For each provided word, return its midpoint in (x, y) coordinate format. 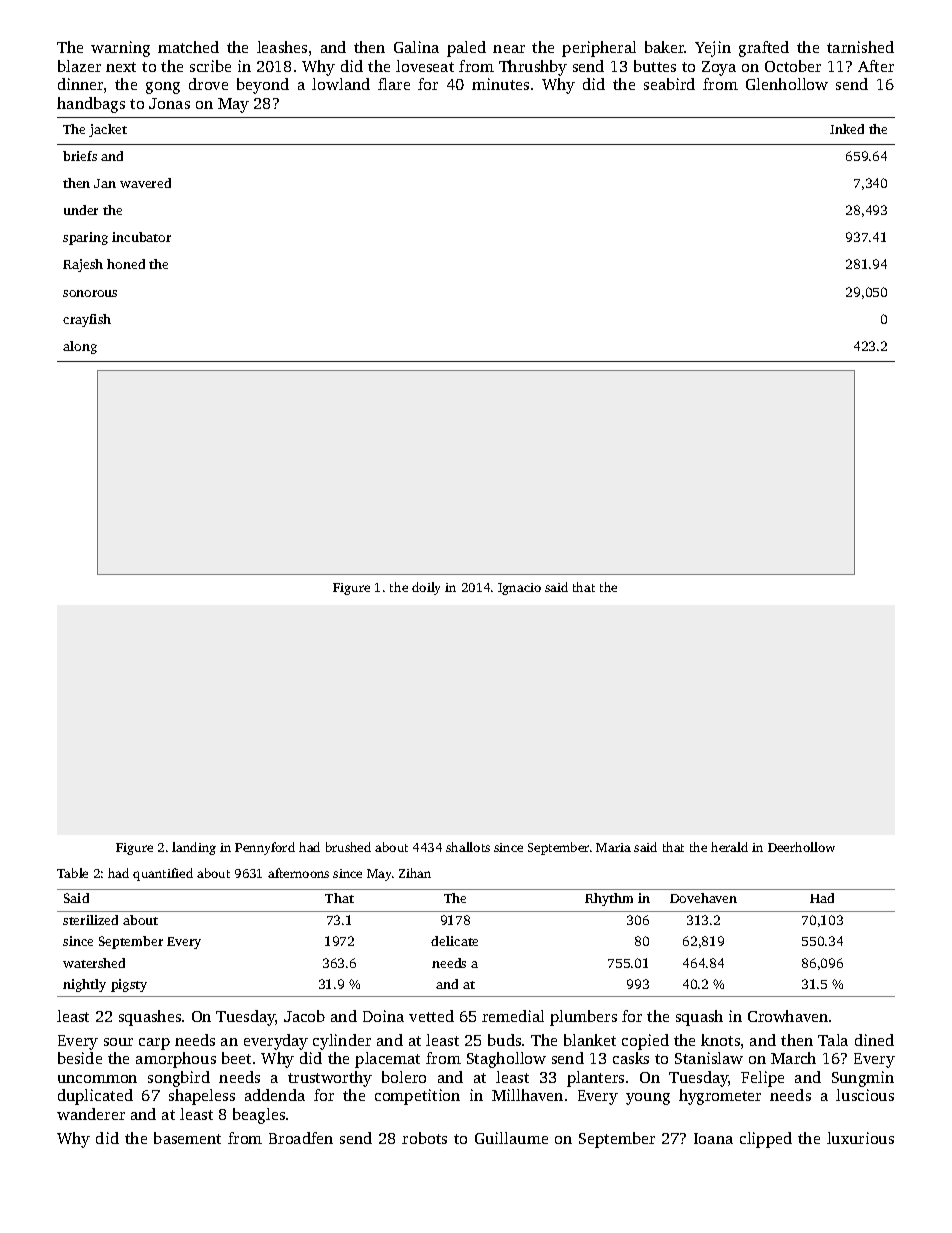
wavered (145, 183)
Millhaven (527, 1095)
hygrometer (720, 1097)
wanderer (91, 1114)
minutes (500, 84)
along (80, 347)
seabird (669, 84)
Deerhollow (801, 847)
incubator (141, 237)
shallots (468, 847)
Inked (847, 129)
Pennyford (265, 848)
